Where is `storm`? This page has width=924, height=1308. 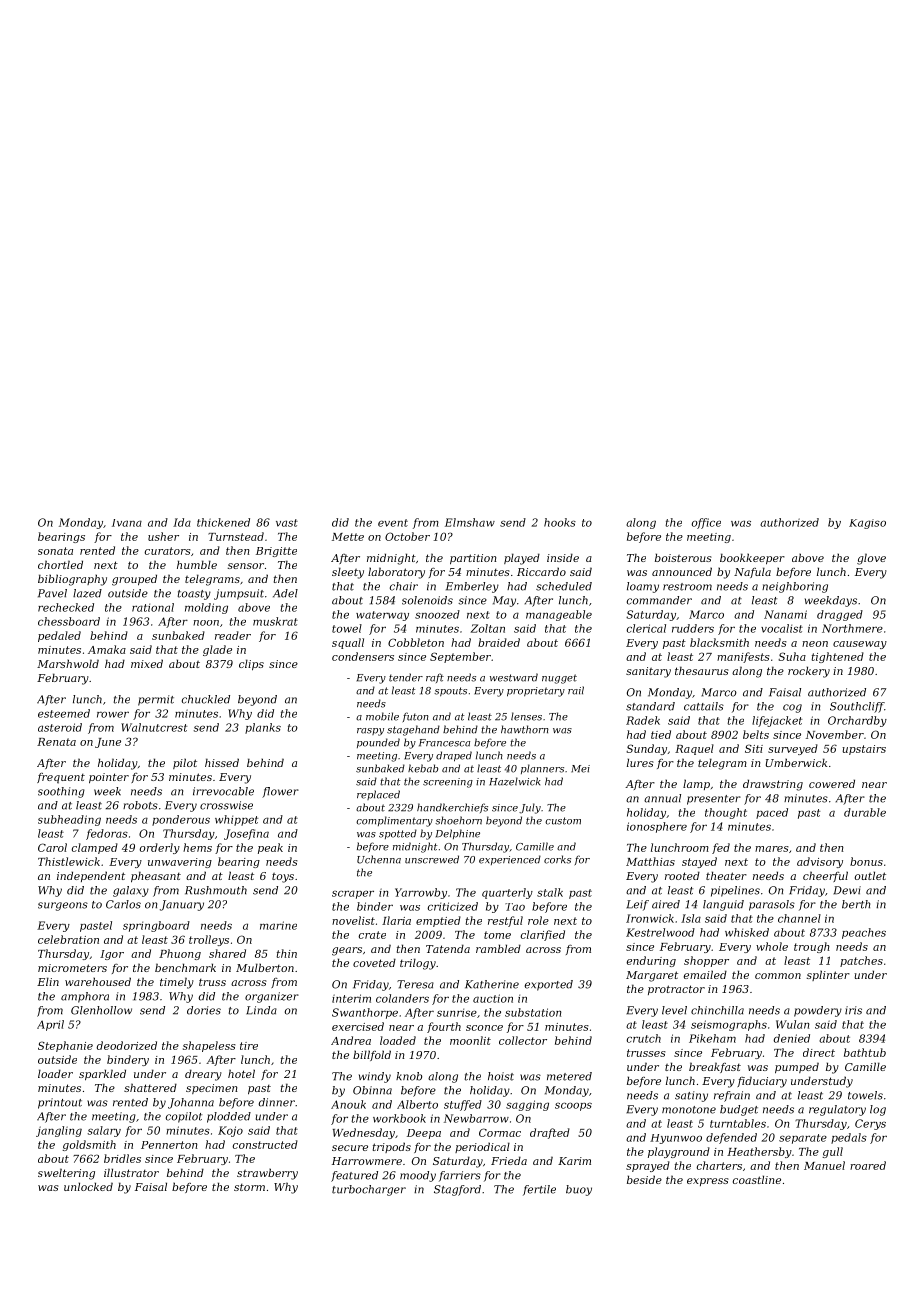
storm is located at coordinates (249, 1187).
